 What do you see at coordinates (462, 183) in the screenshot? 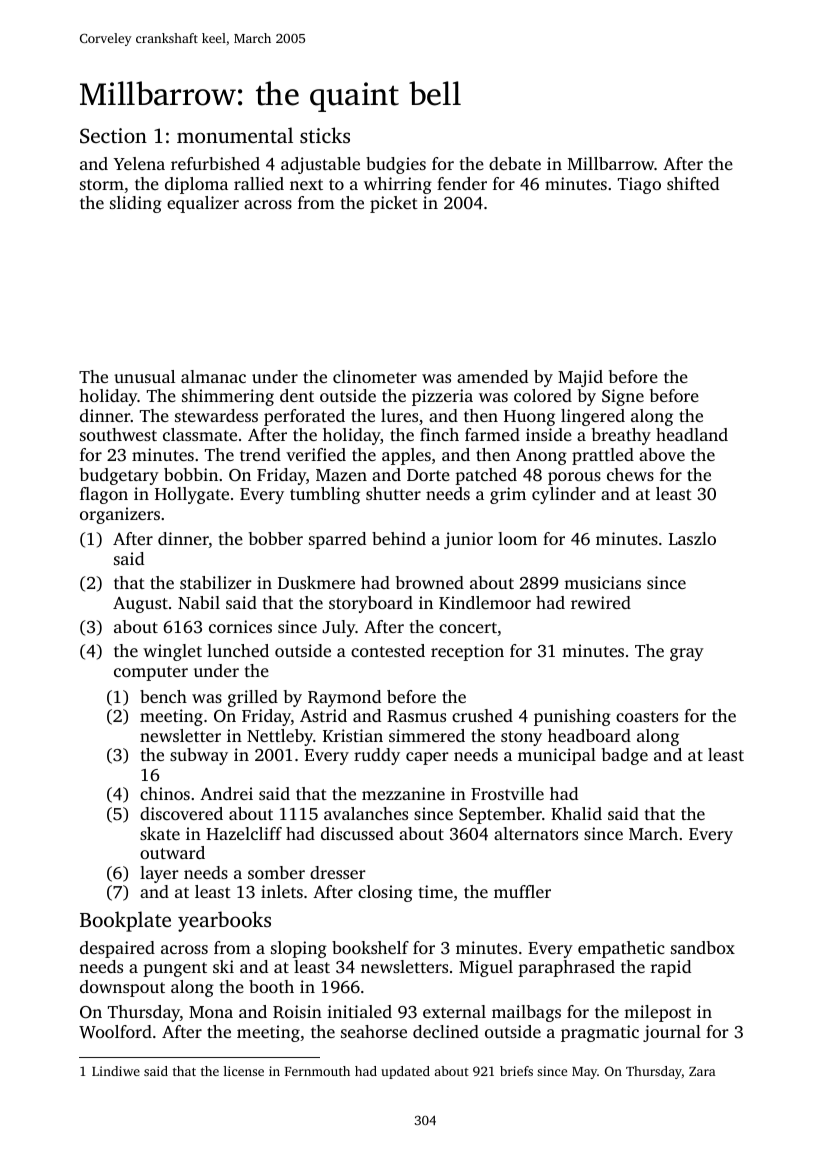
I see `fender` at bounding box center [462, 183].
